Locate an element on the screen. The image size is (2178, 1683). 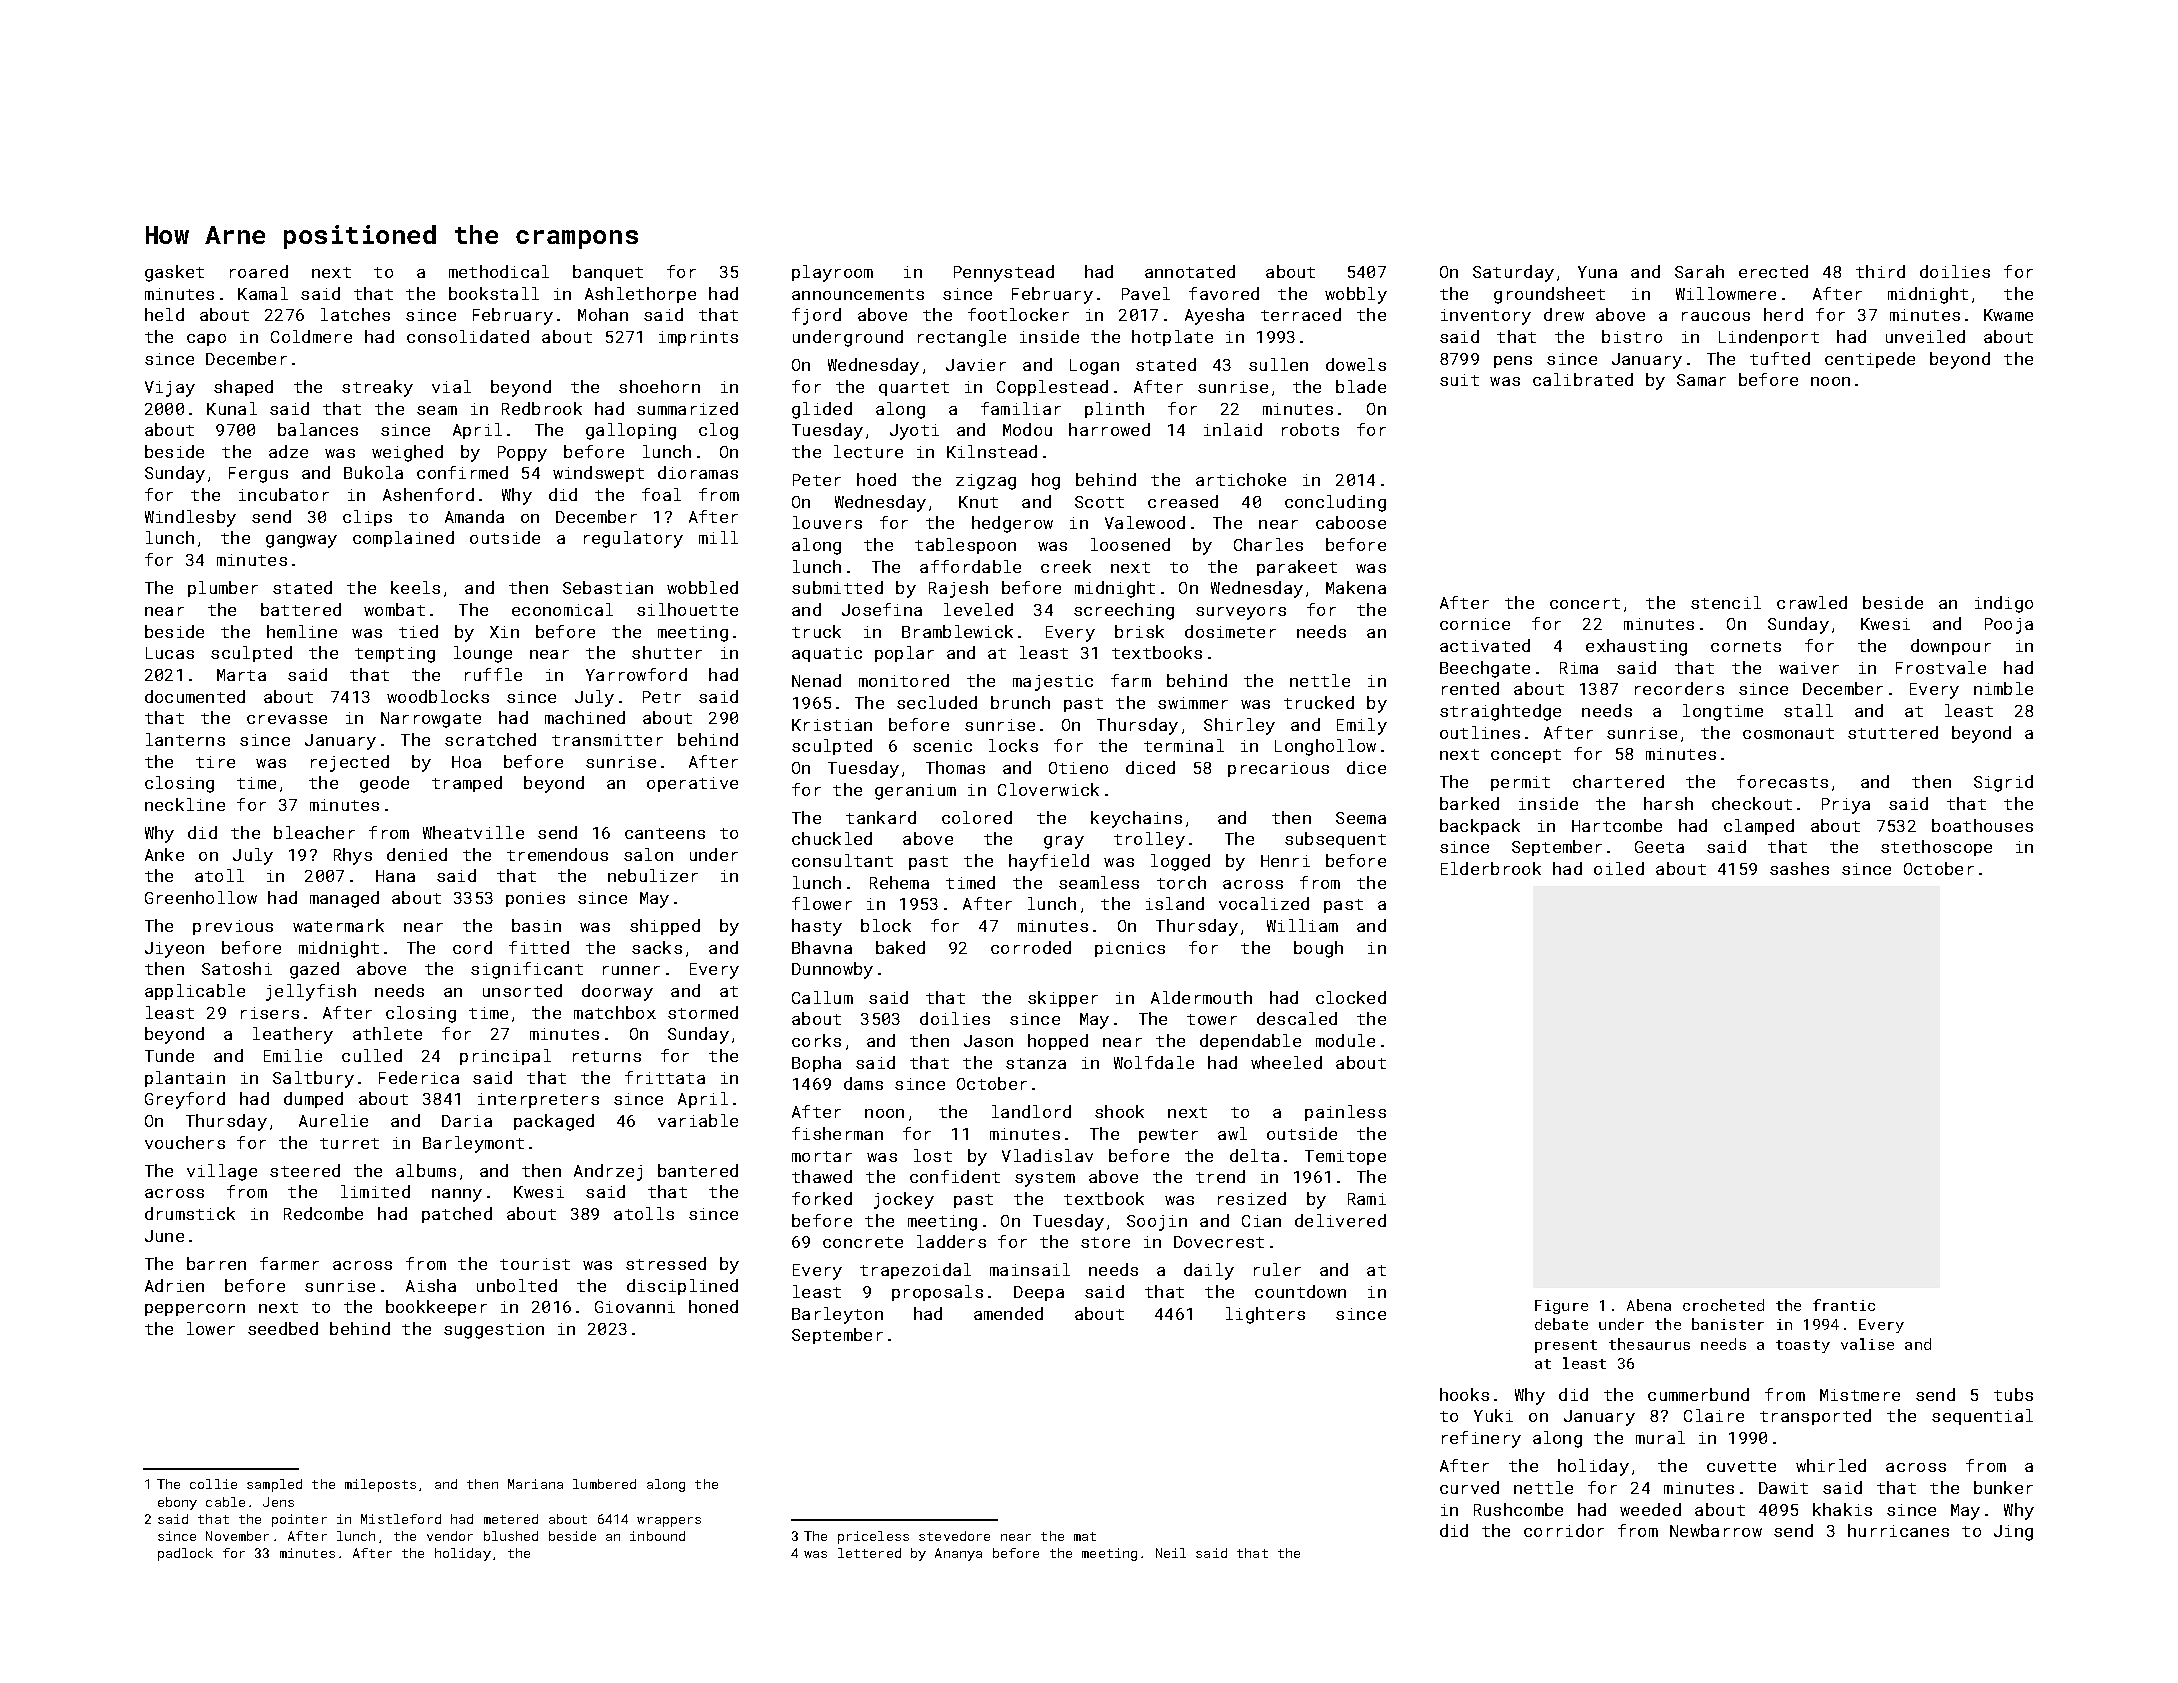
June is located at coordinates (164, 1236).
